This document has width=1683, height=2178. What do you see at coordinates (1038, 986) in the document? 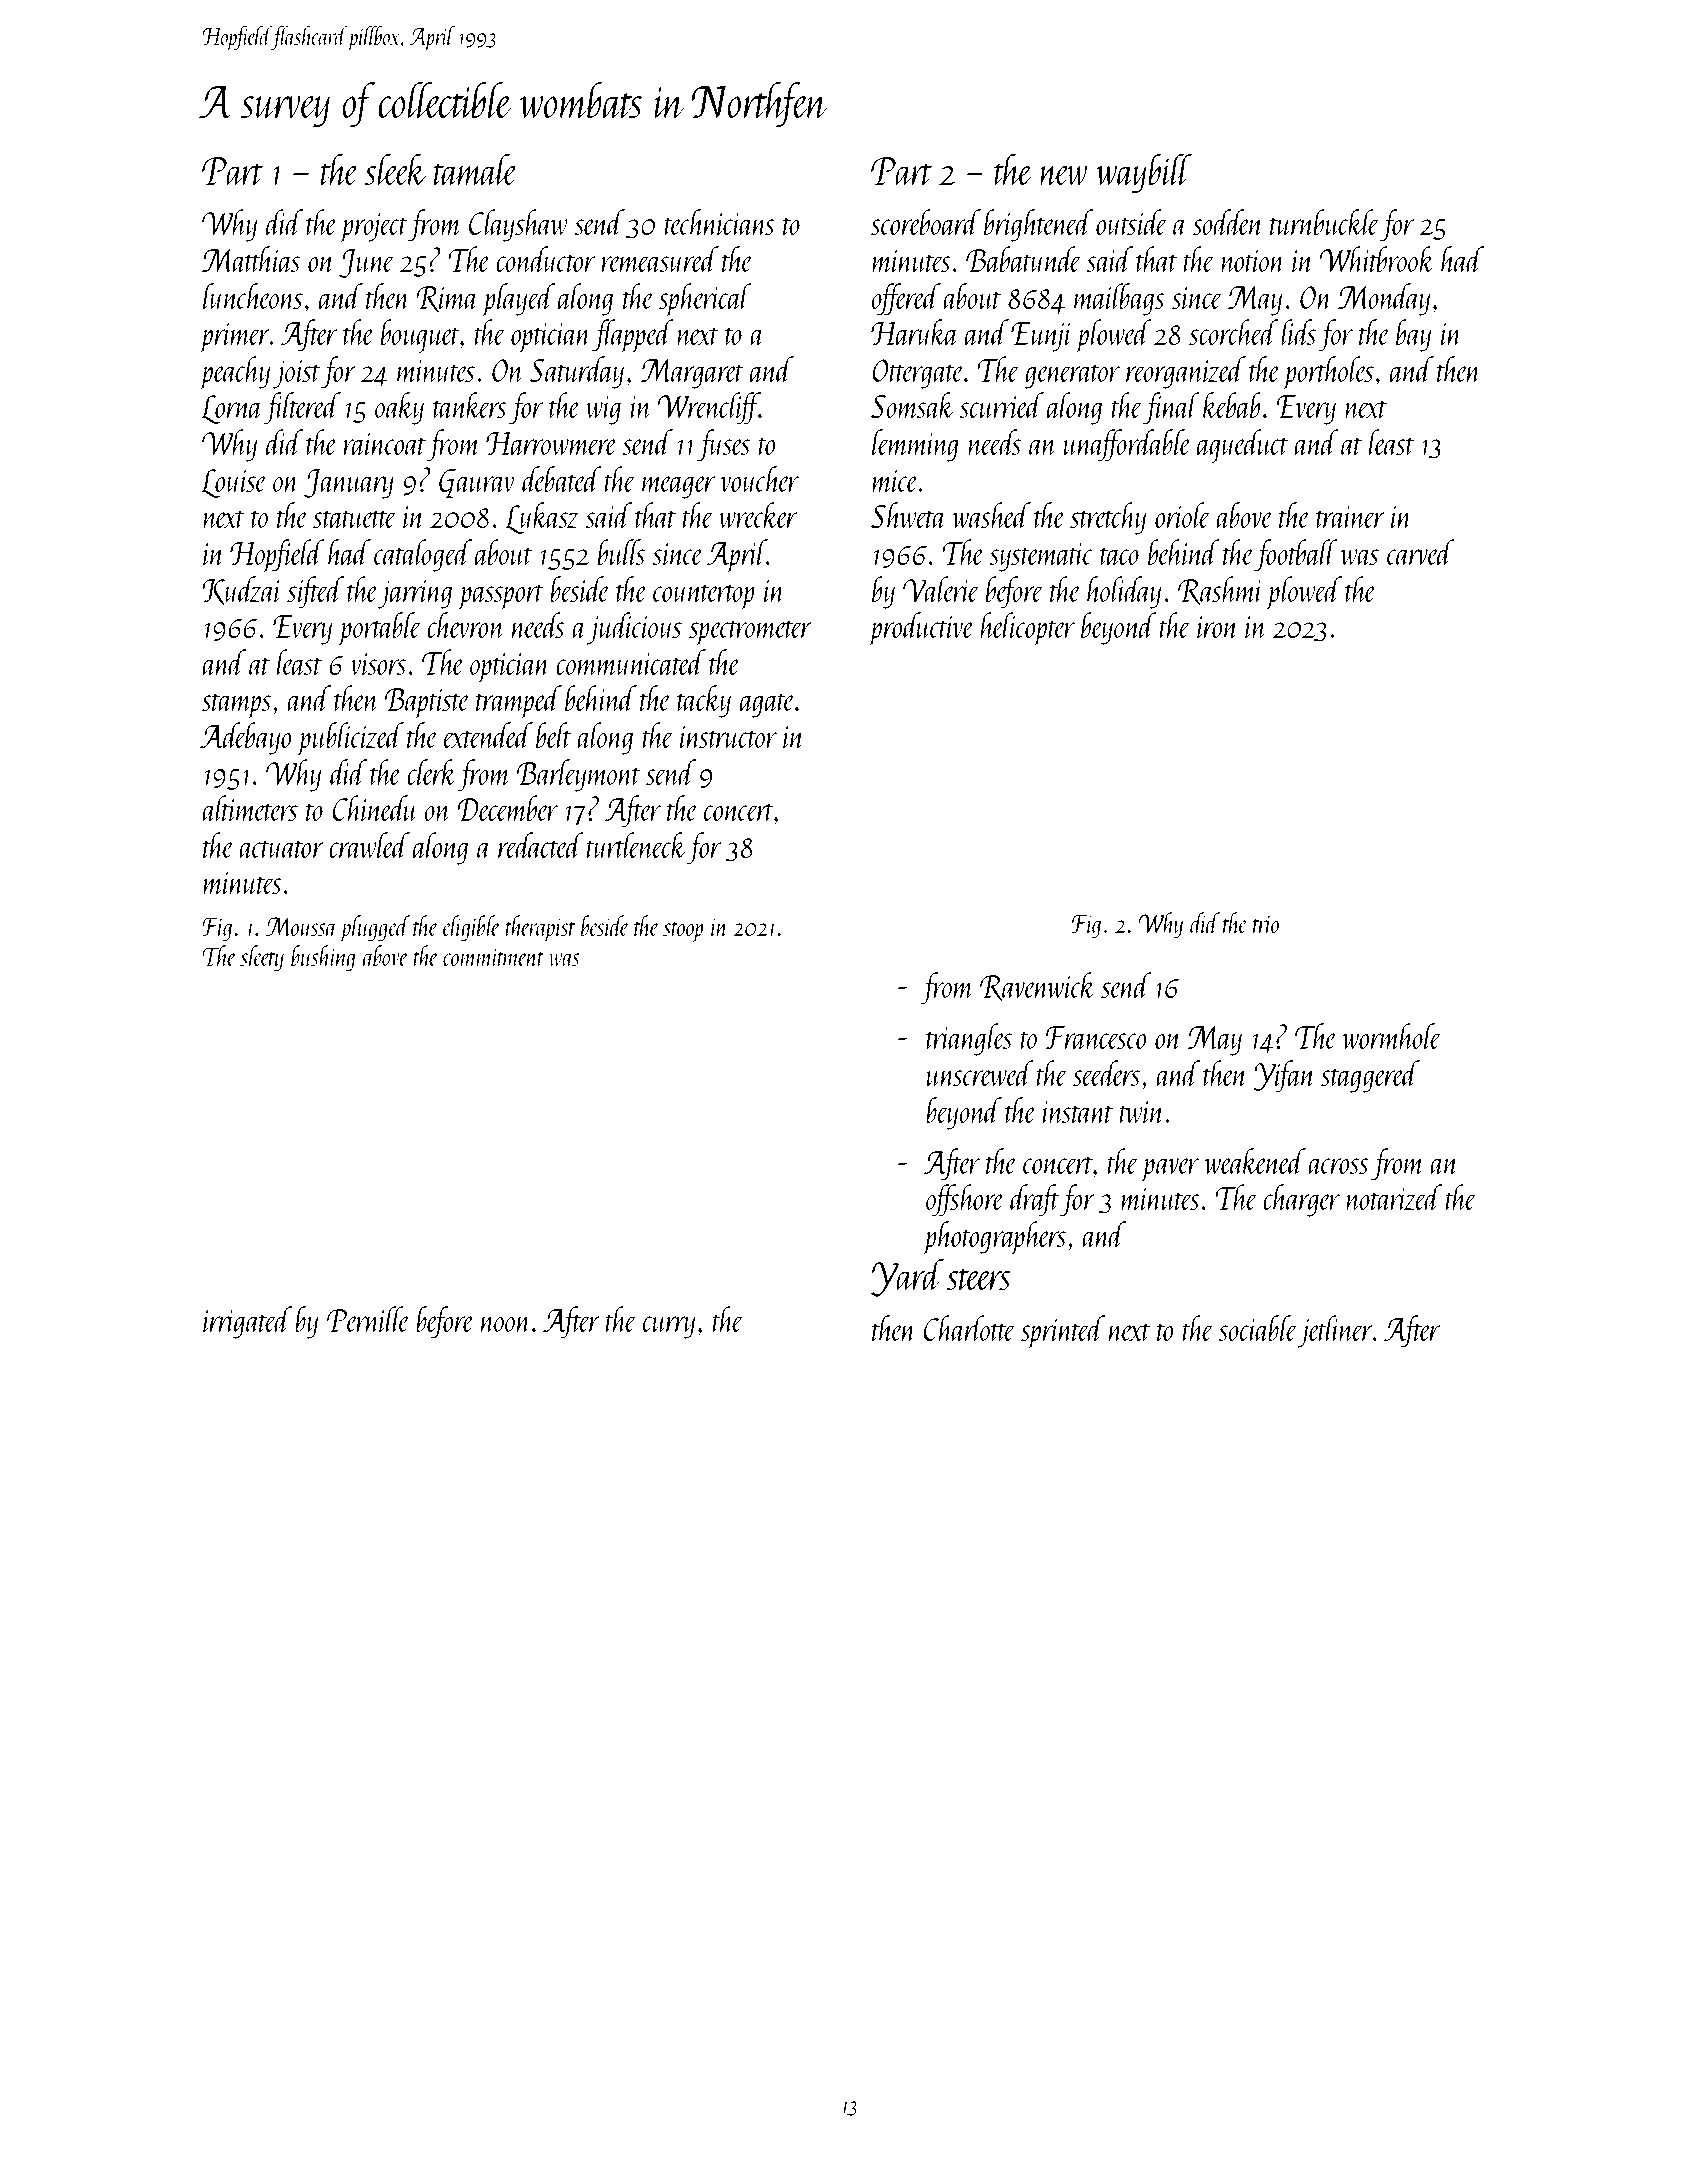
I see `Ravenwick` at bounding box center [1038, 986].
